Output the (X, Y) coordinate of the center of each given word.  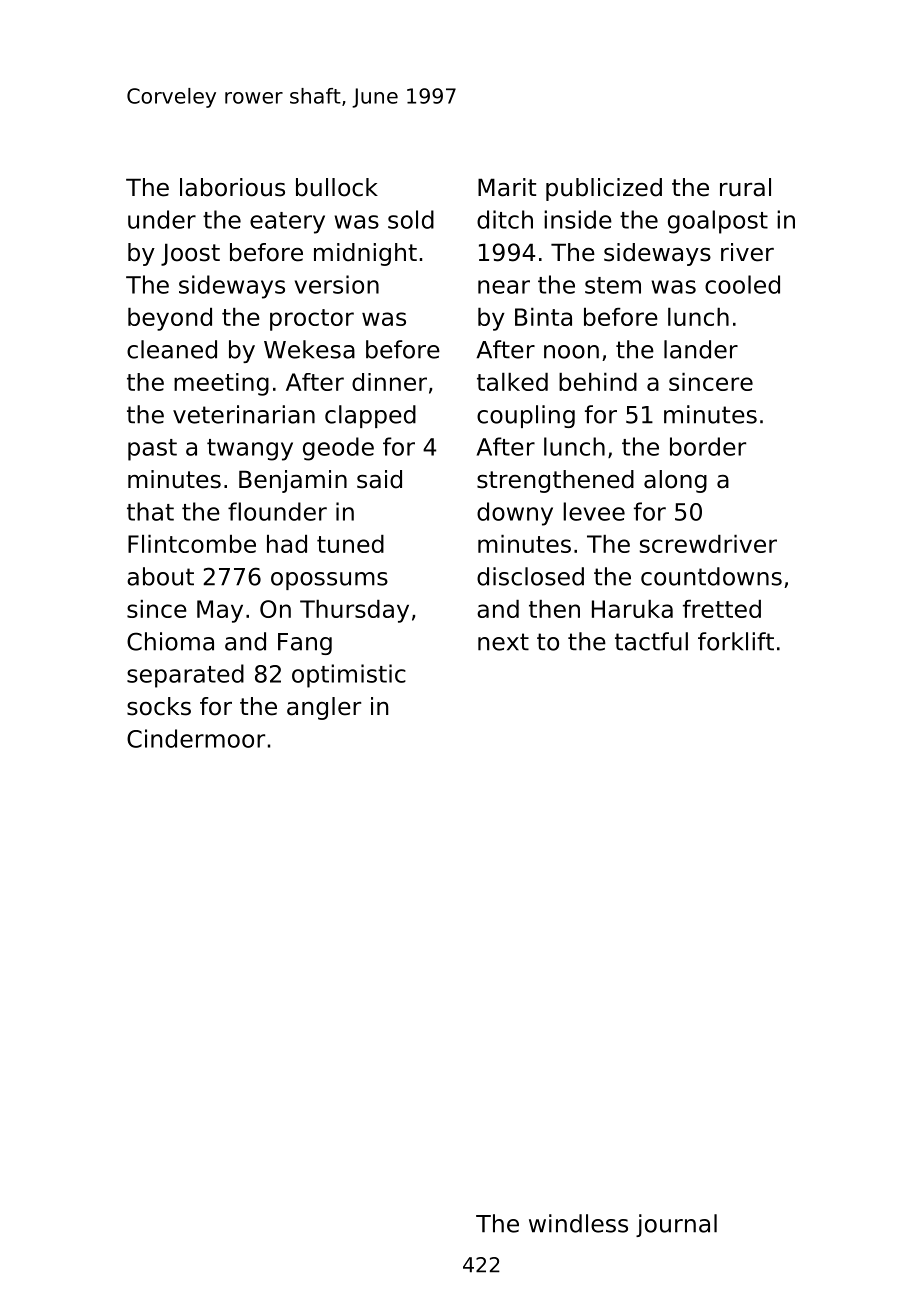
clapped (370, 416)
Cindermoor (196, 738)
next (503, 642)
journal (676, 1225)
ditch (505, 219)
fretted (722, 609)
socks (159, 706)
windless (578, 1223)
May (220, 611)
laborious (232, 187)
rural (745, 187)
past (152, 450)
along (675, 481)
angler (324, 708)
